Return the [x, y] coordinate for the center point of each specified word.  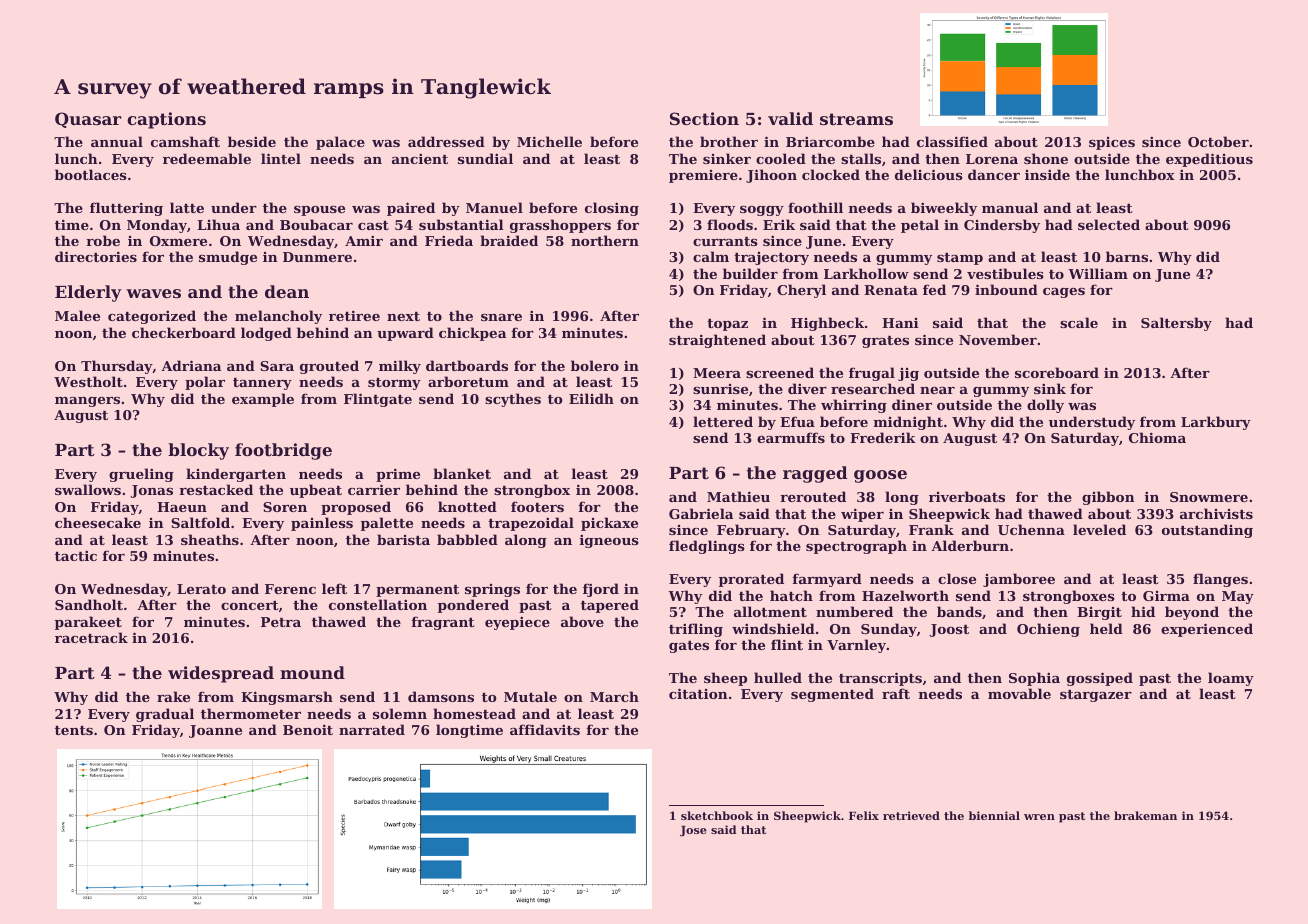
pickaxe [609, 524]
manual [1010, 207]
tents [74, 730]
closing [612, 209]
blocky [198, 451]
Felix [864, 815]
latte [187, 207]
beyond [1192, 613]
